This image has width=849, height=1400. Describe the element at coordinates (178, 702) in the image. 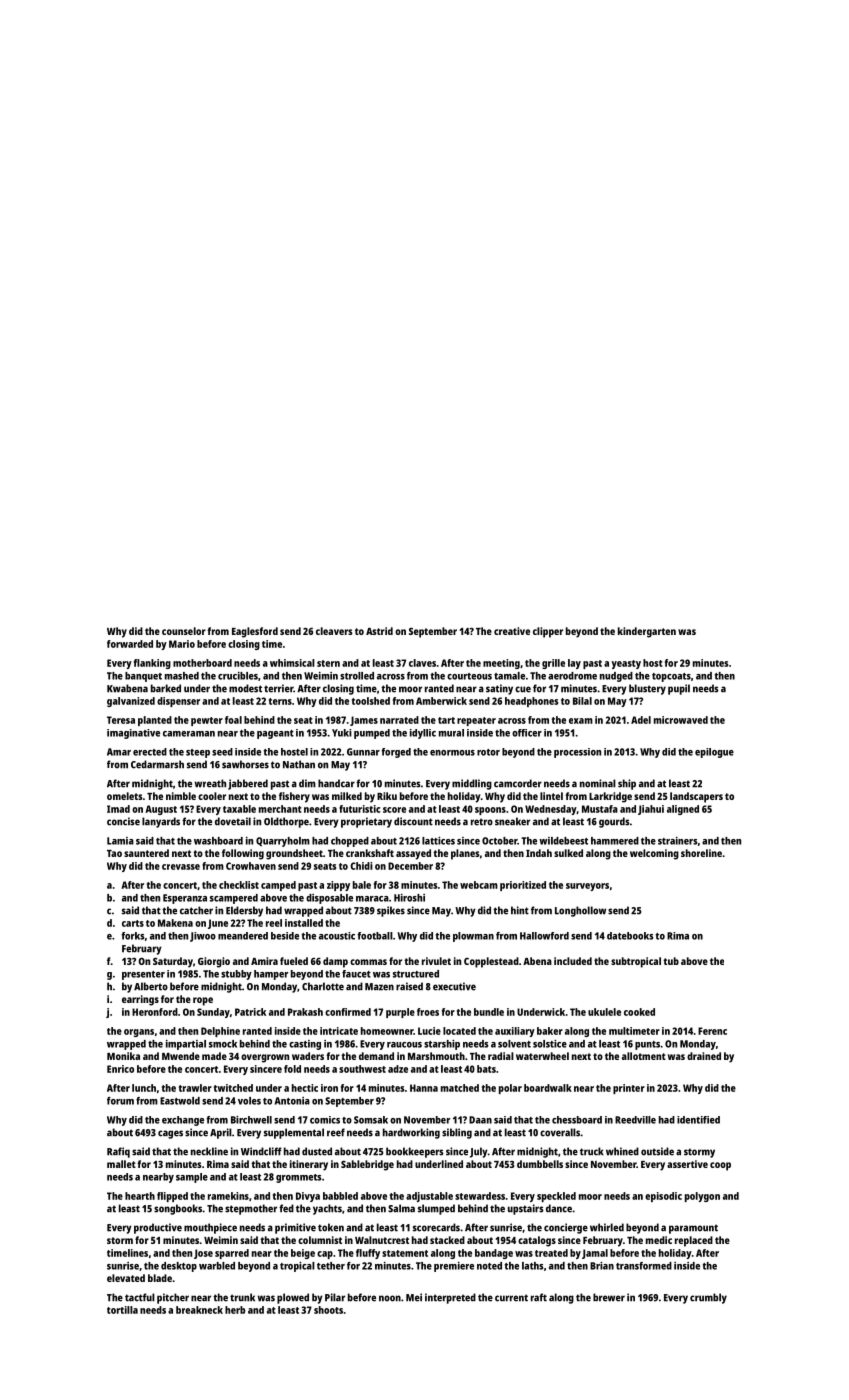

I see `dispenser` at that location.
